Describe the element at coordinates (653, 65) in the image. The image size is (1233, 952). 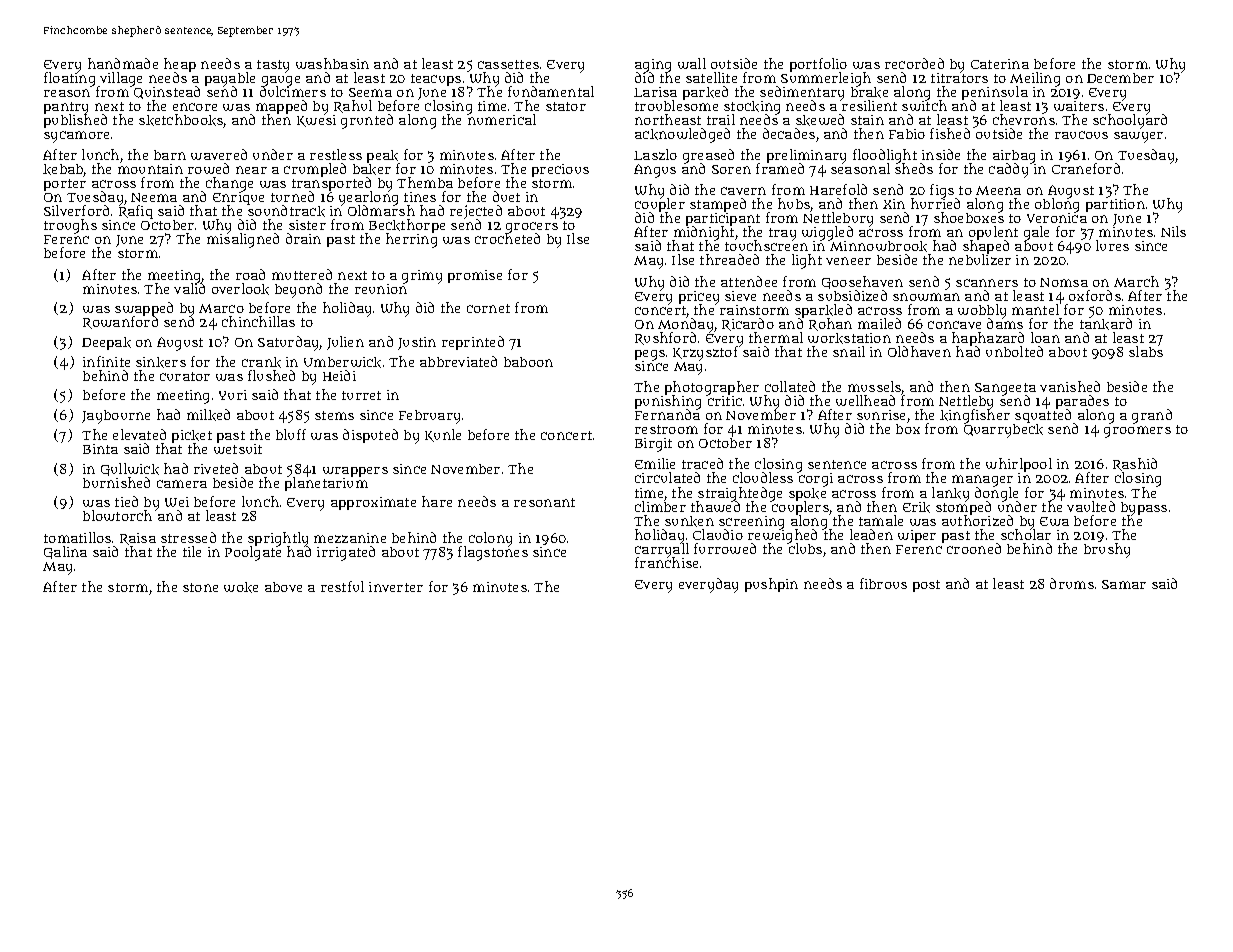
I see `aging` at that location.
